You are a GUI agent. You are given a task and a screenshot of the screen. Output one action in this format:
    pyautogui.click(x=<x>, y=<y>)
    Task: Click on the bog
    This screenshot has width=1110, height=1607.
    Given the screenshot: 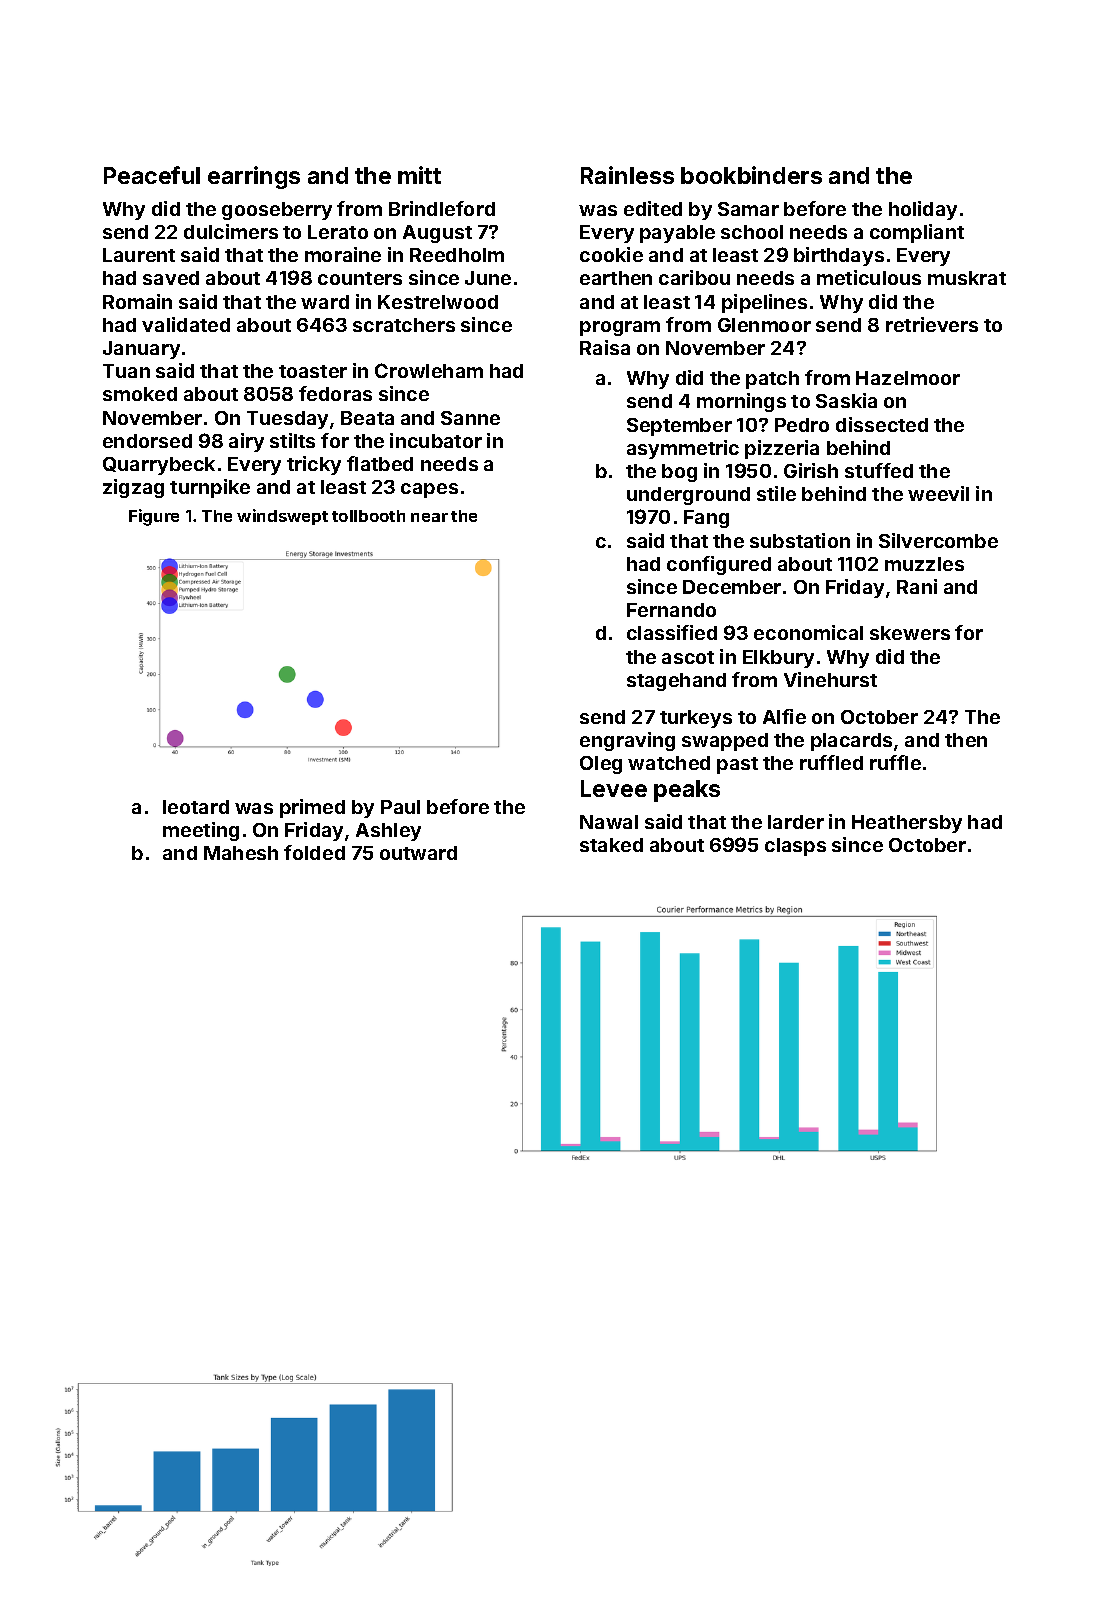 What is the action you would take?
    pyautogui.click(x=679, y=473)
